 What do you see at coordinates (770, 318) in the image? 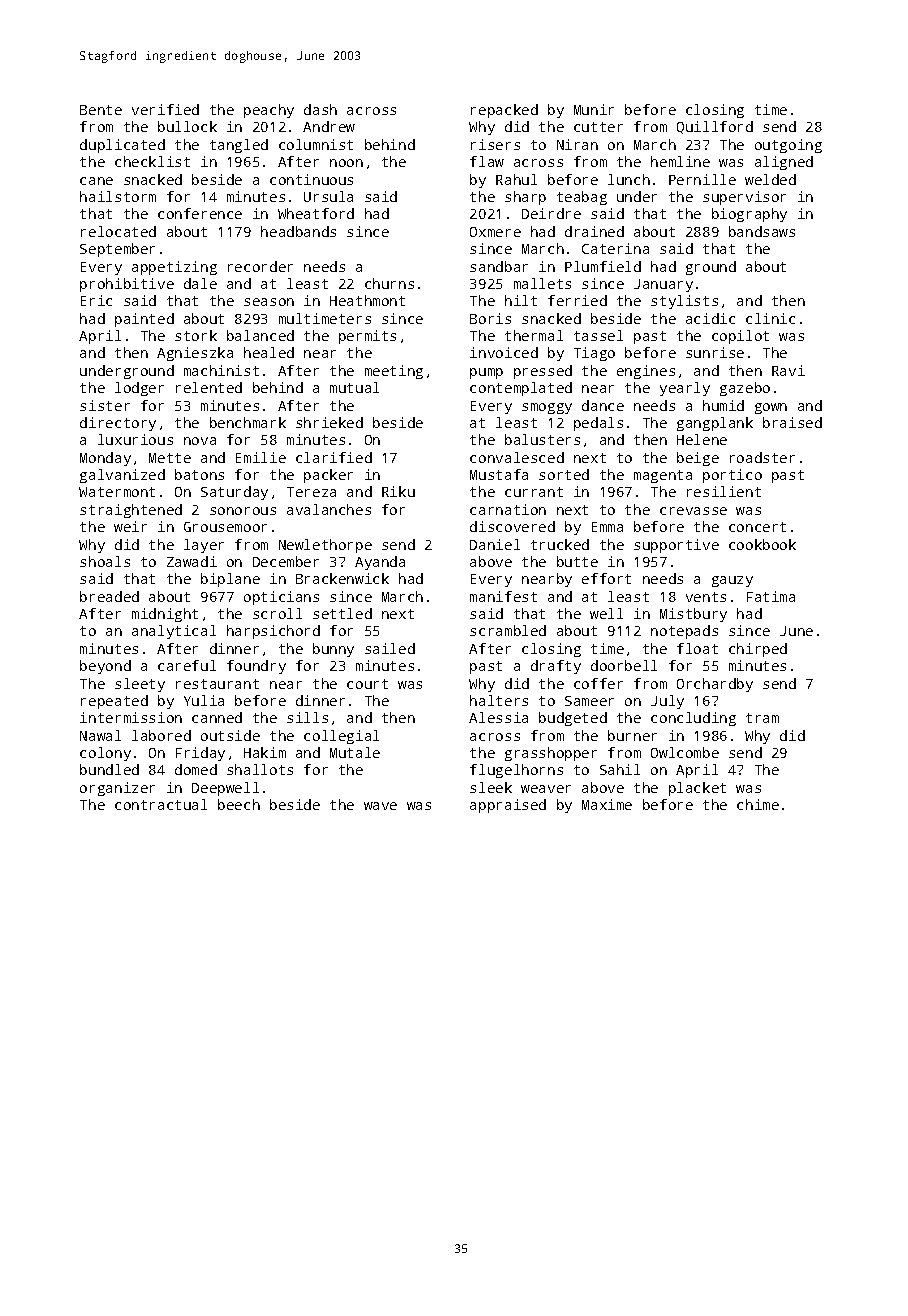
I see `clinic` at bounding box center [770, 318].
